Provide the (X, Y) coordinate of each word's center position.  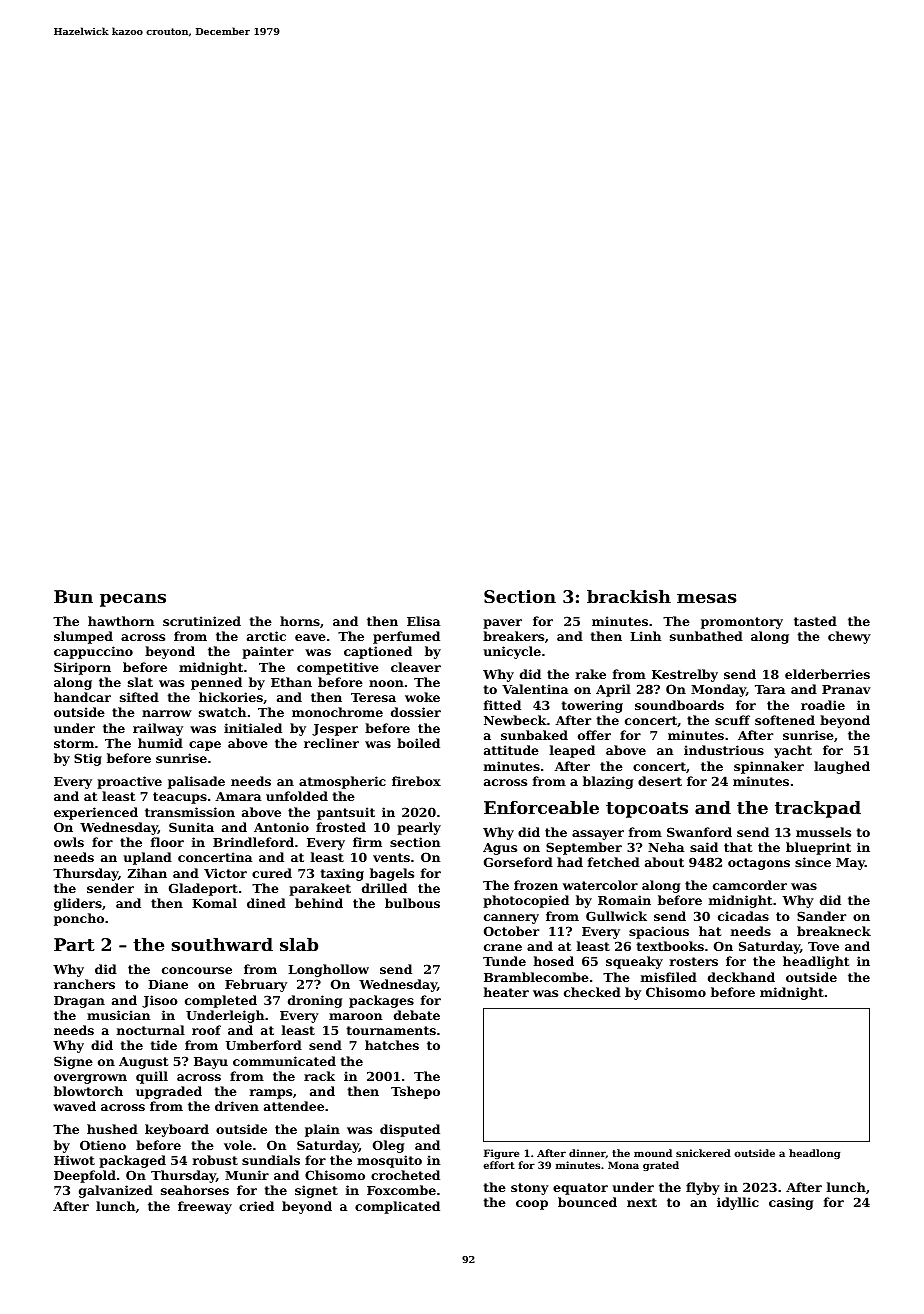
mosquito (389, 1161)
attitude (511, 750)
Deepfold (85, 1176)
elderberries (827, 674)
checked (592, 992)
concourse (197, 970)
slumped (83, 637)
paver (502, 624)
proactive (129, 782)
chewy (849, 637)
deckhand (741, 977)
